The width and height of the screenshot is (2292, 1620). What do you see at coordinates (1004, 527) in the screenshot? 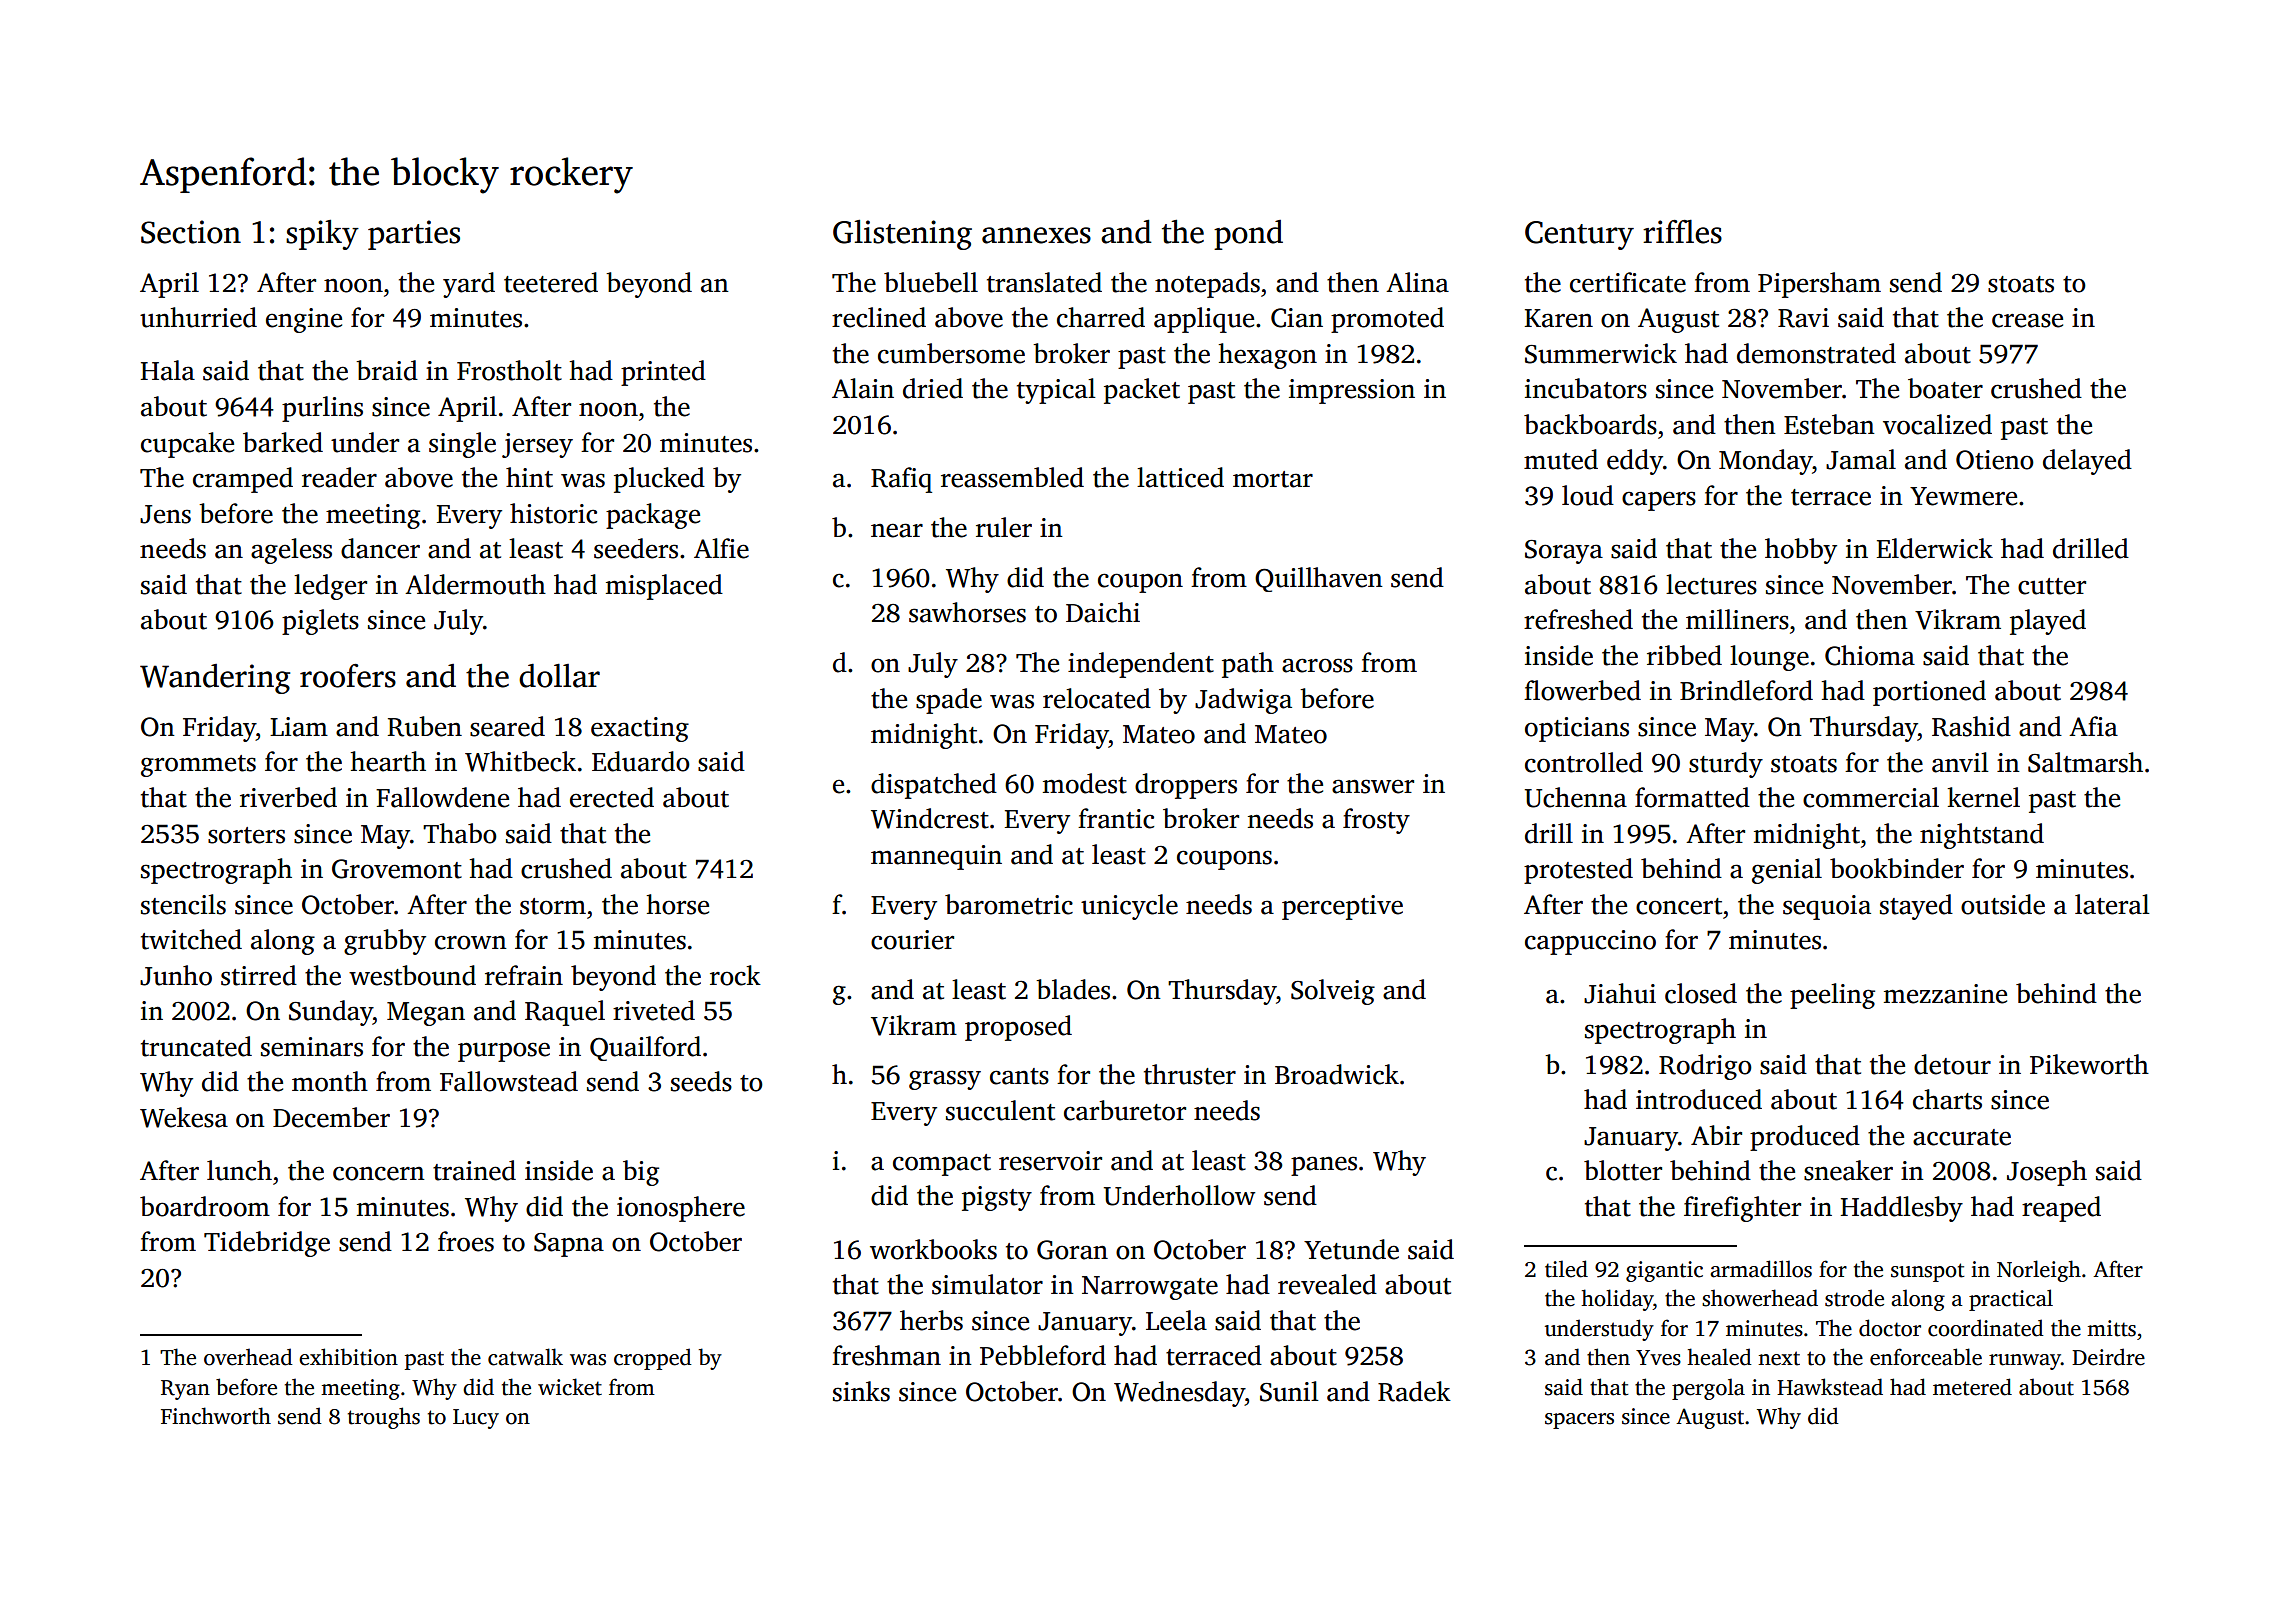
I see `ruler` at bounding box center [1004, 527].
